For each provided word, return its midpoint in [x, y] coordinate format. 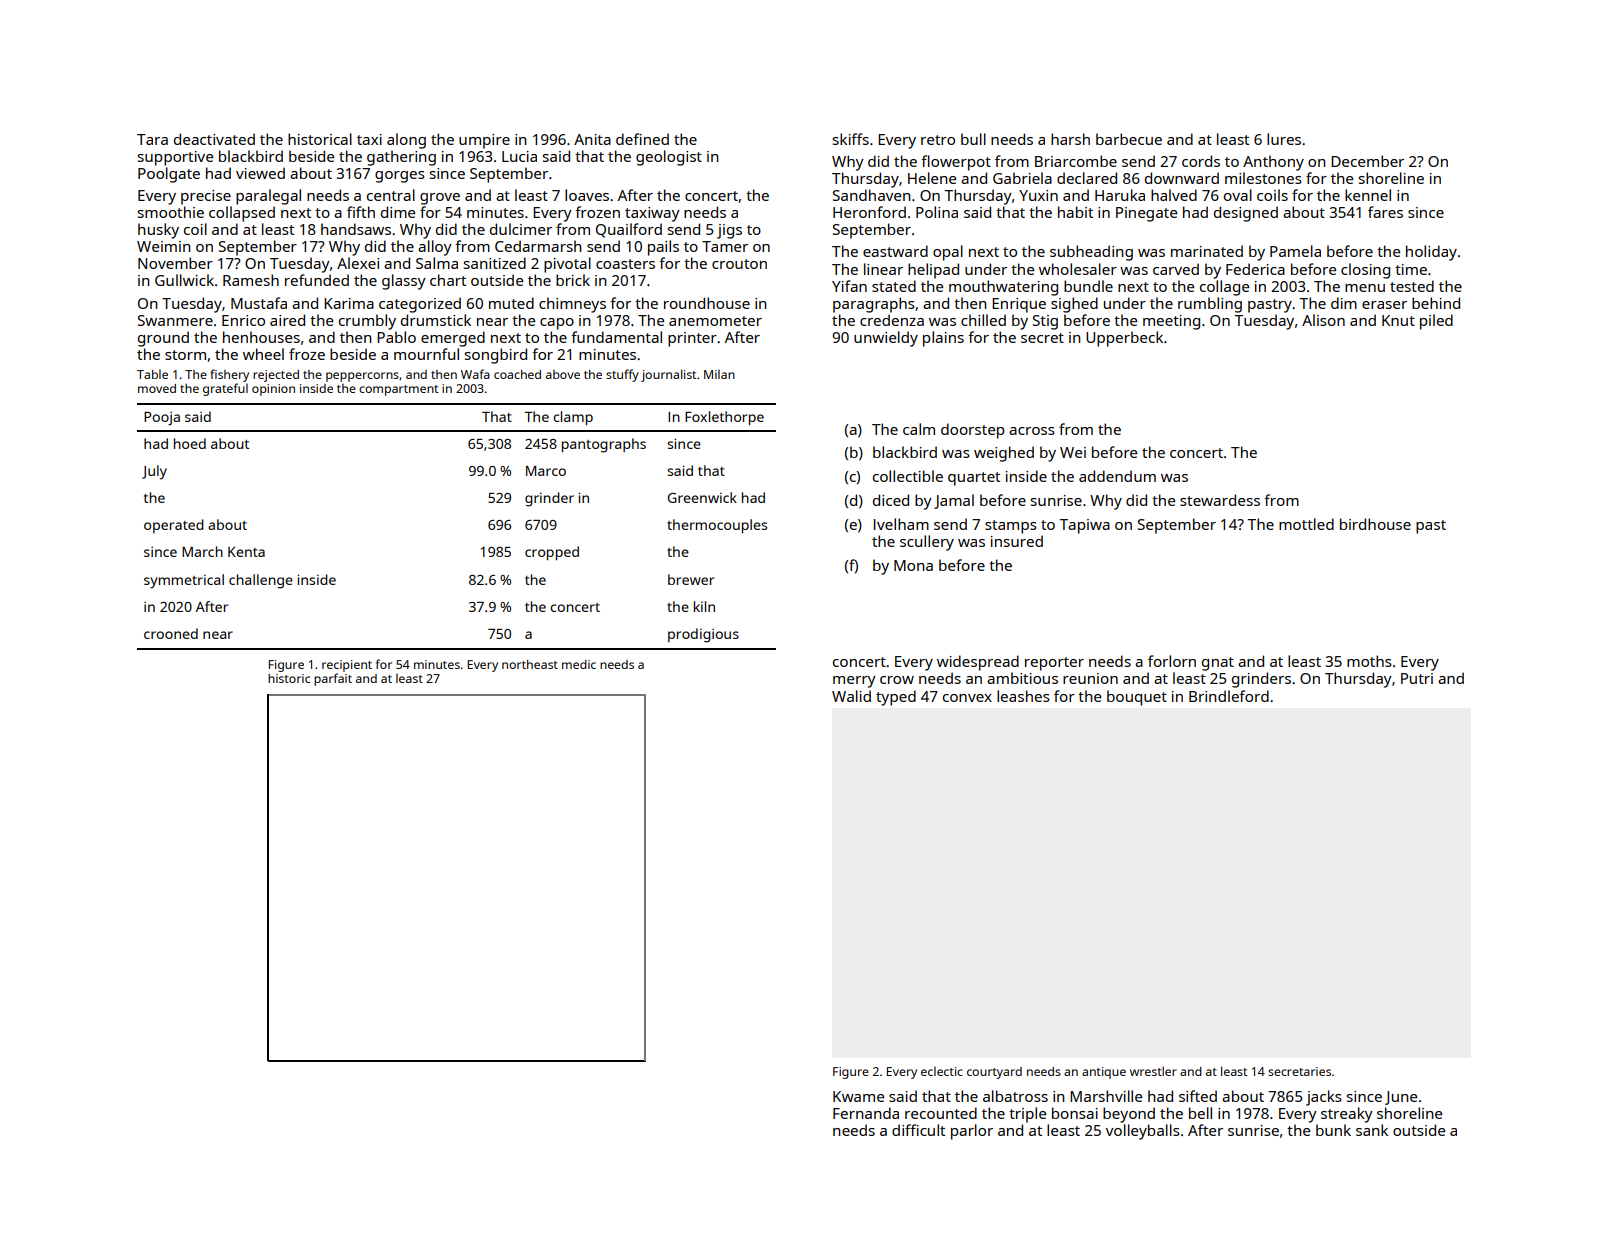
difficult [918, 1130]
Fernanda [866, 1113]
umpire [484, 141]
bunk [1333, 1130]
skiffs [851, 139]
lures [1284, 139]
